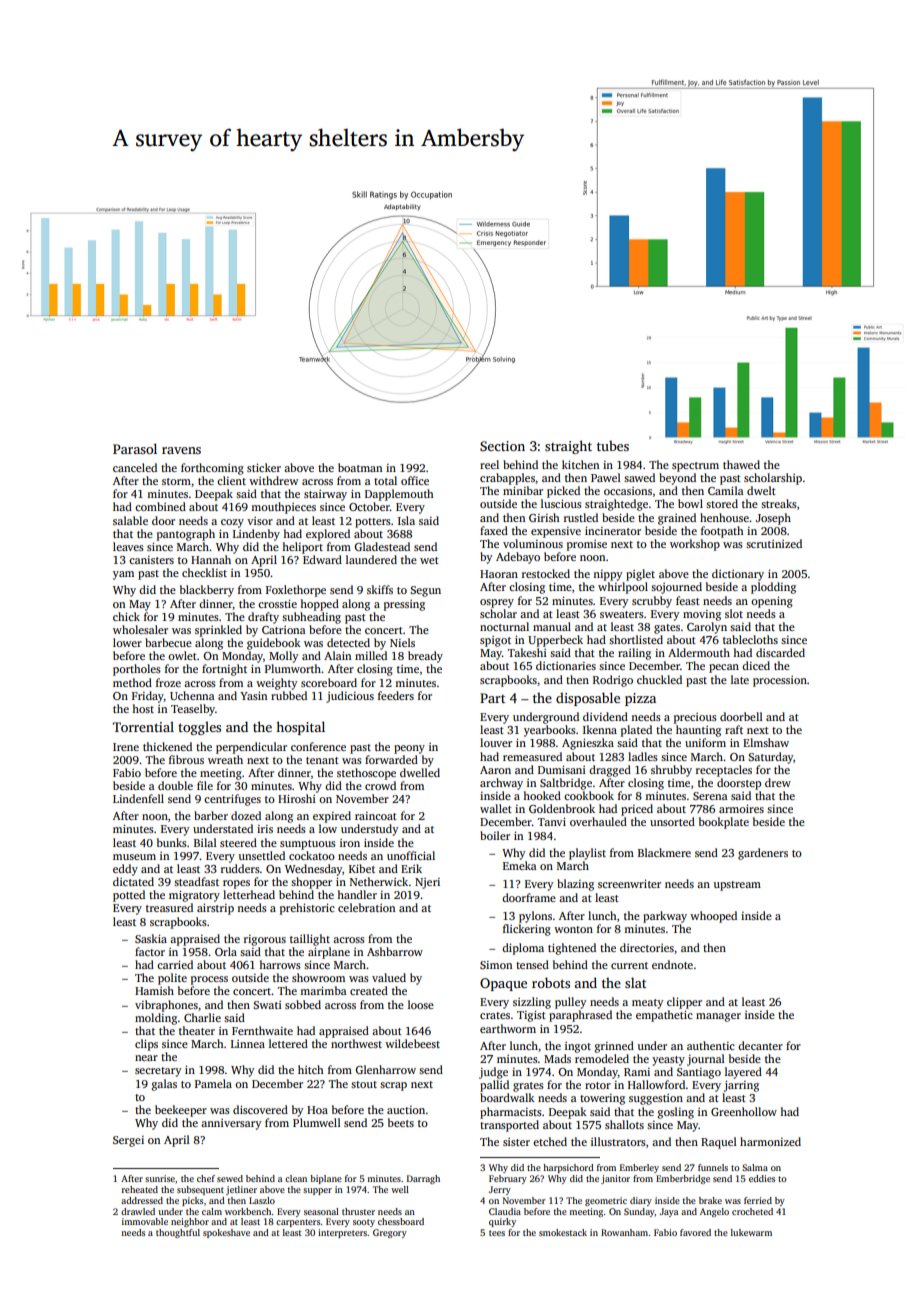 The width and height of the screenshot is (924, 1308). What do you see at coordinates (773, 588) in the screenshot?
I see `plodding` at bounding box center [773, 588].
